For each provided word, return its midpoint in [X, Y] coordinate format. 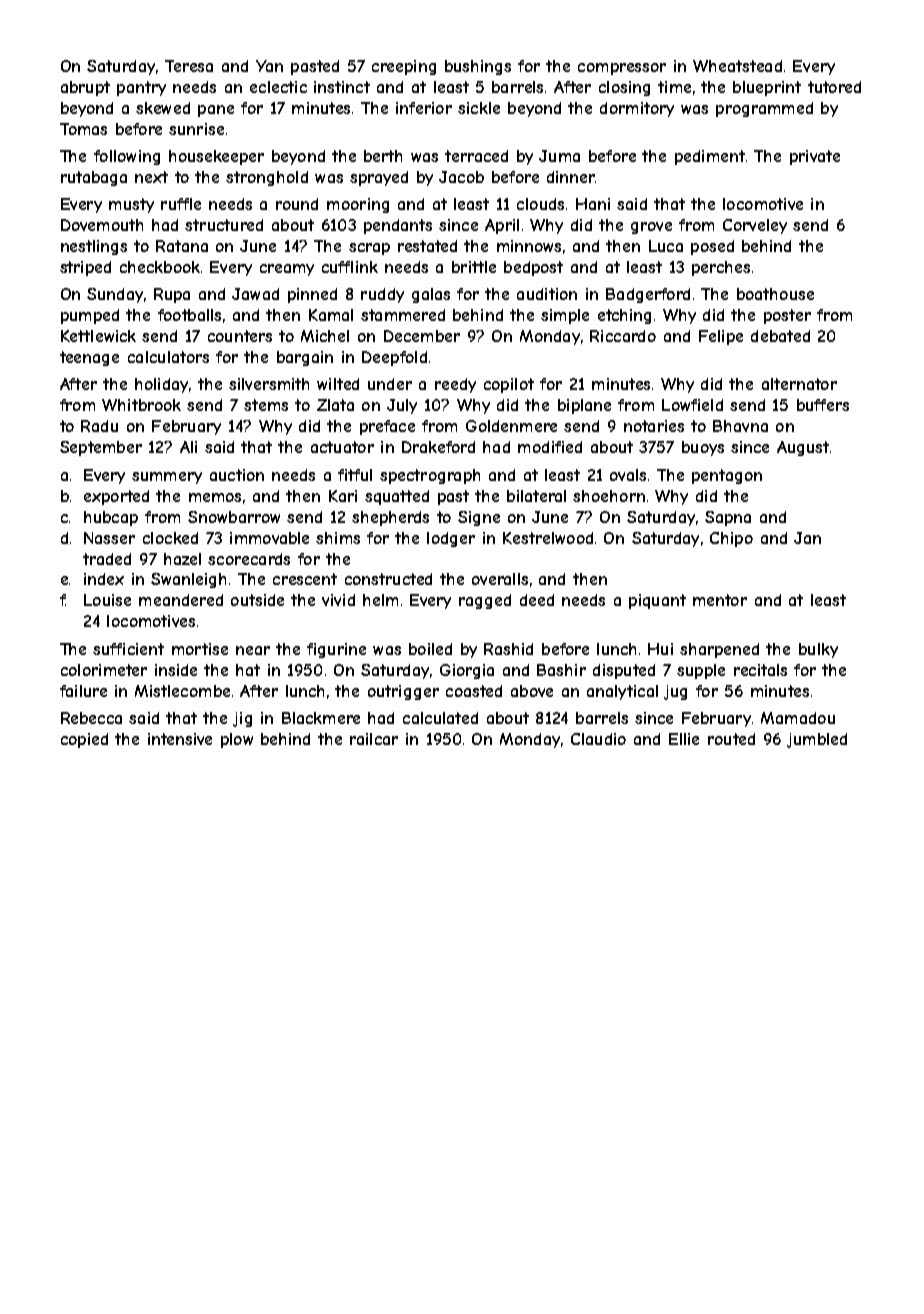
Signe [479, 518]
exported [116, 497]
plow [237, 740]
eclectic [278, 87]
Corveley [755, 226]
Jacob [461, 177]
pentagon [727, 476]
